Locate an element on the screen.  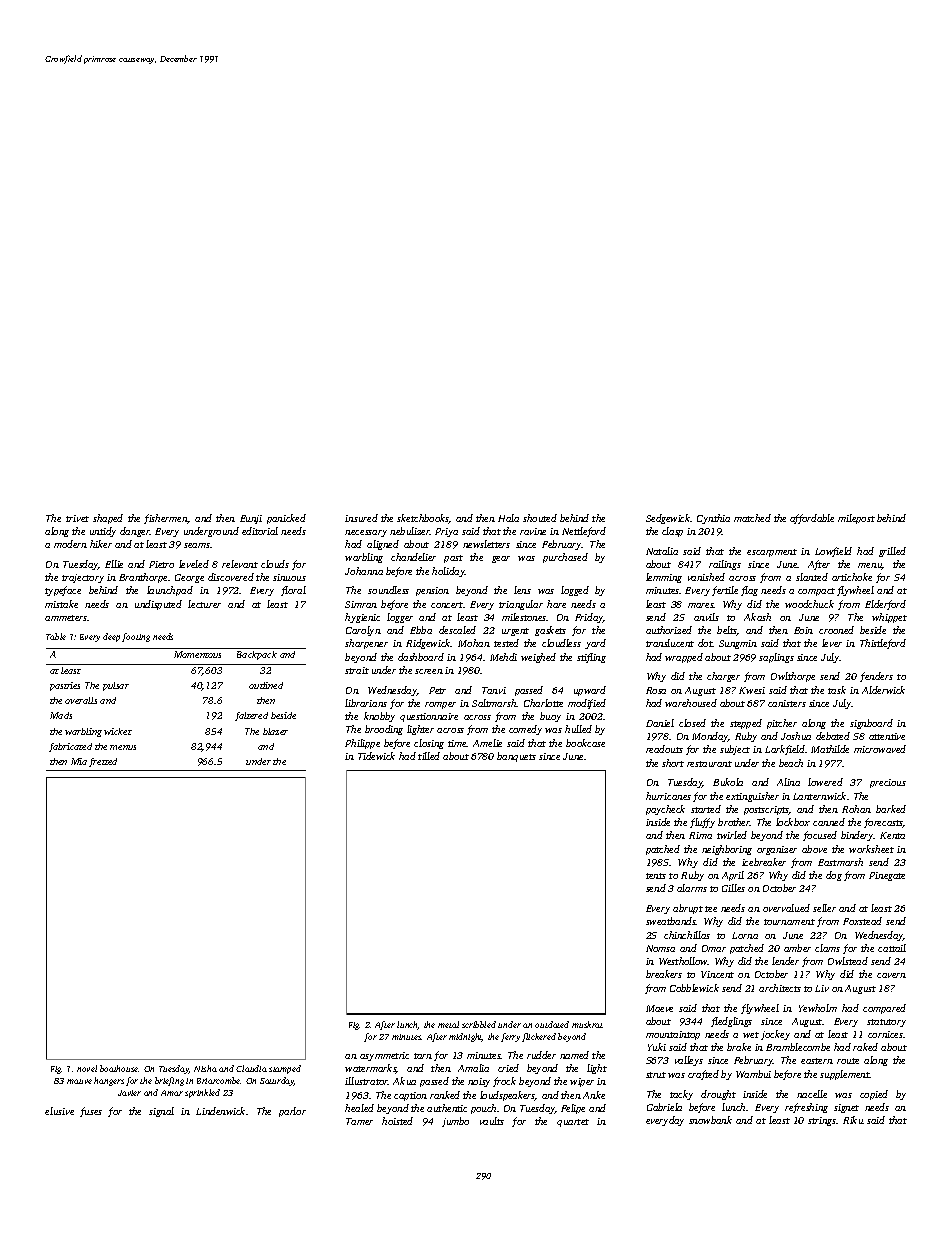
banquets is located at coordinates (516, 757).
